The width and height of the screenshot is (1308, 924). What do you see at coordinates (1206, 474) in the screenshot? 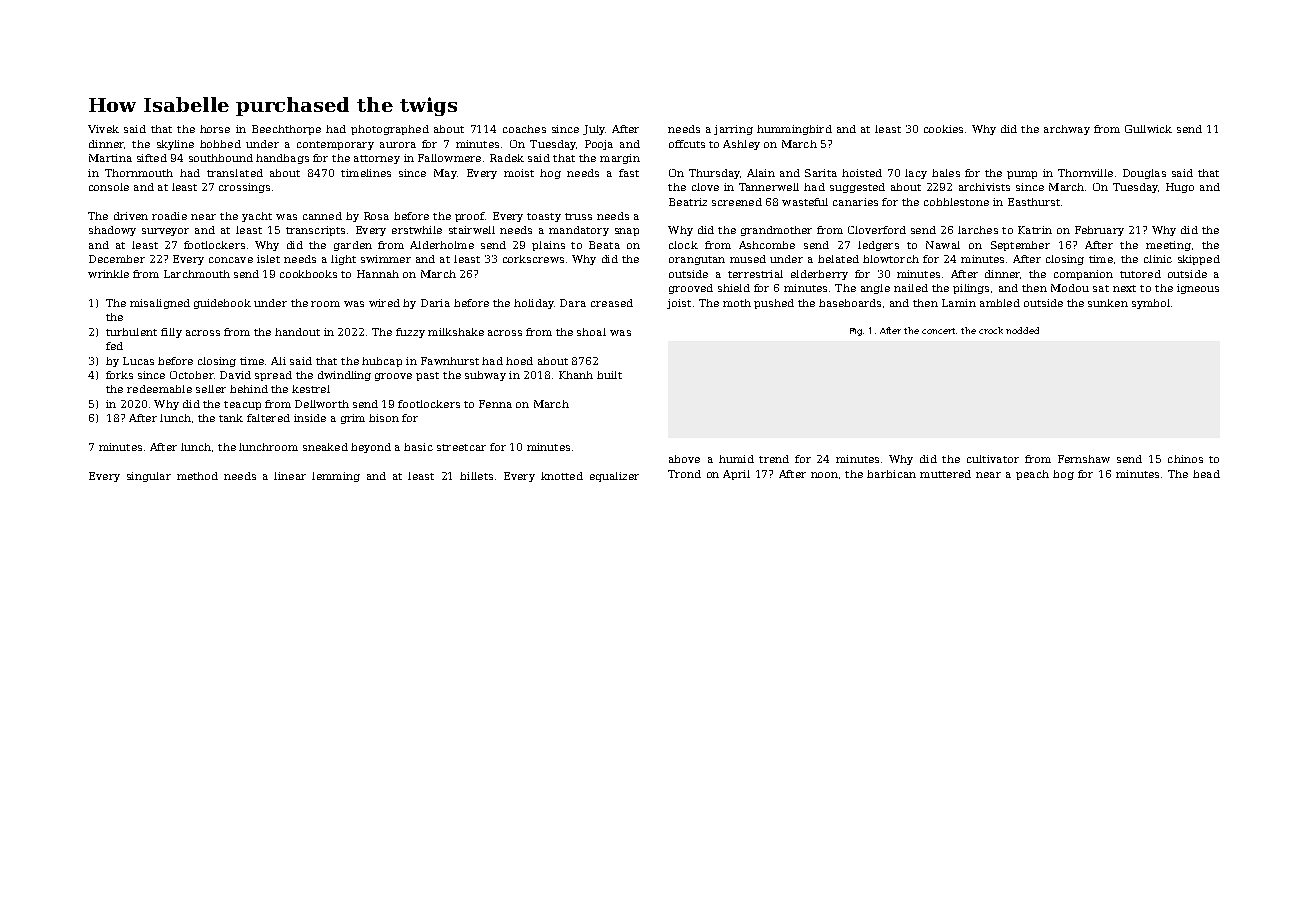
I see `bead` at bounding box center [1206, 474].
